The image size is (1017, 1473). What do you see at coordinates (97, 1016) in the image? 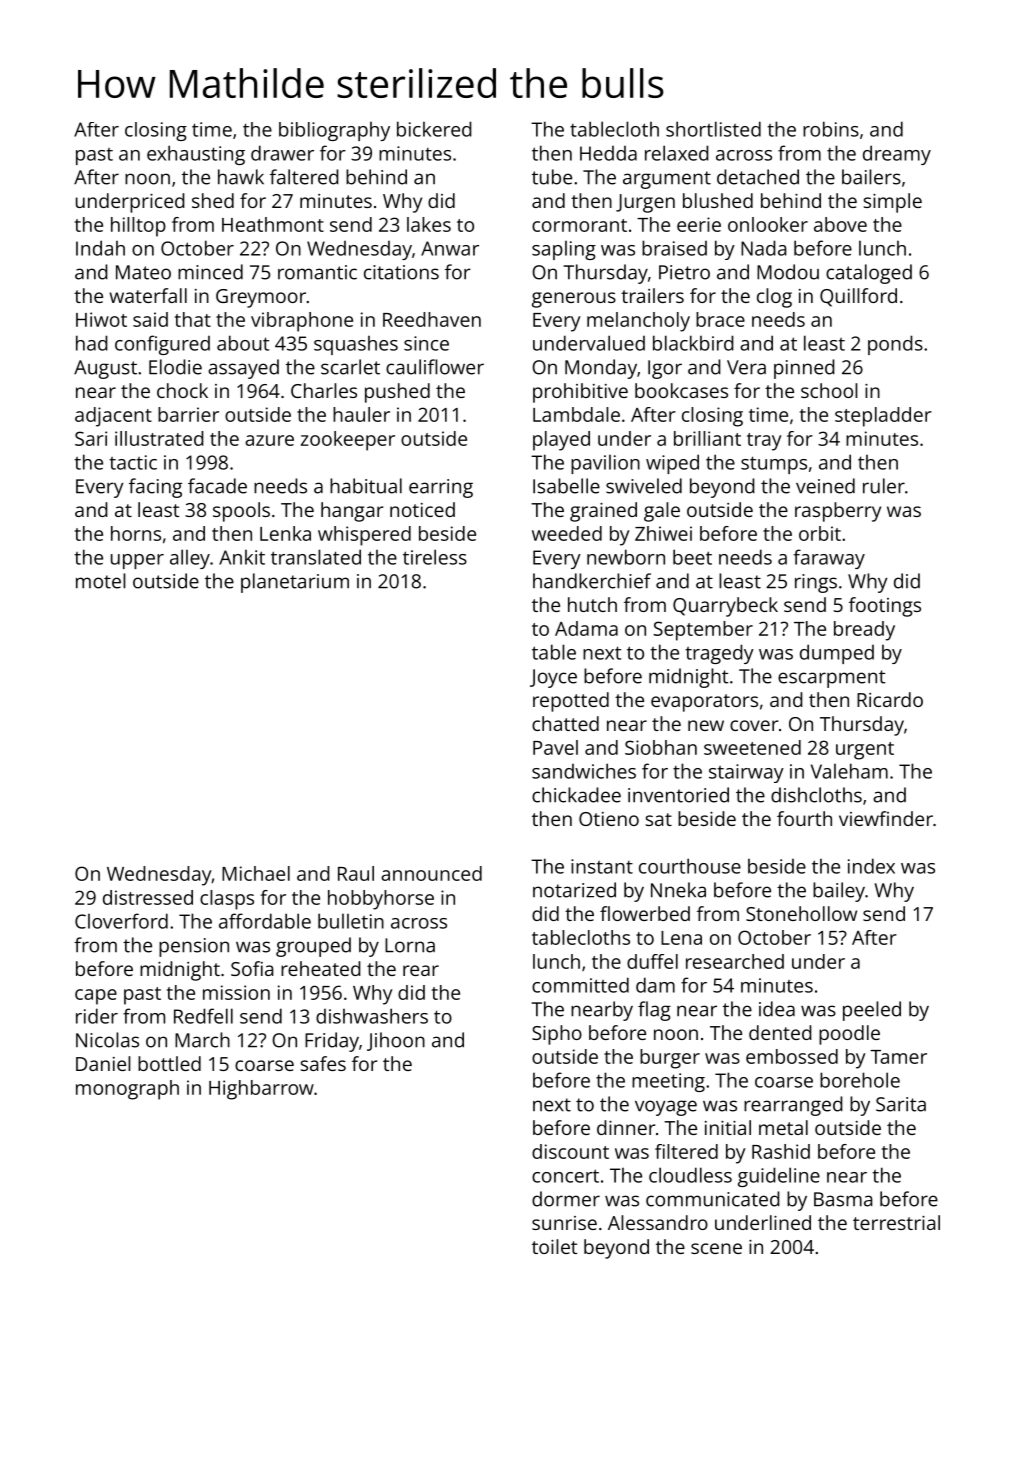
I see `rider` at bounding box center [97, 1016].
